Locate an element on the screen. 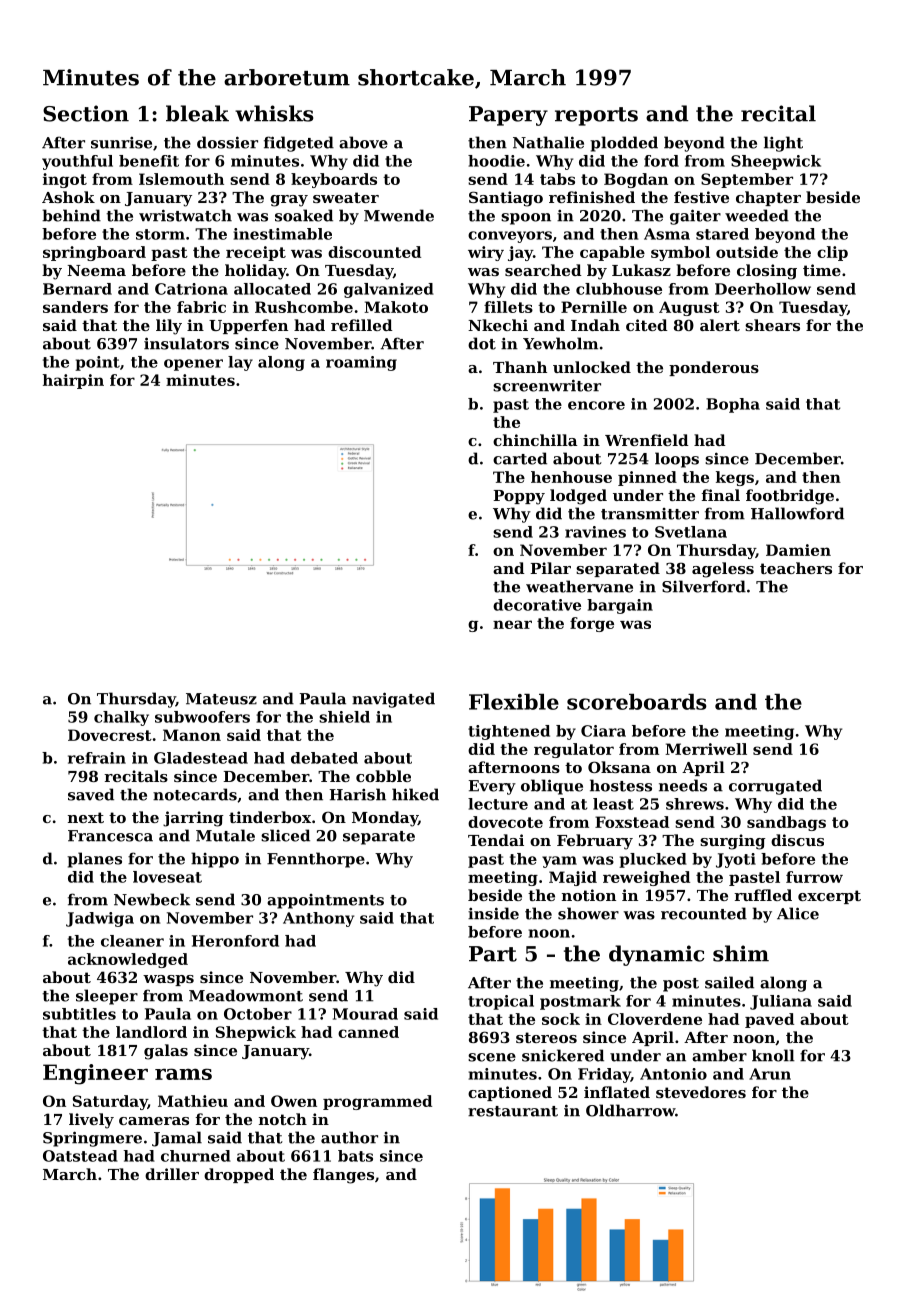 The image size is (908, 1316). spoon is located at coordinates (526, 219).
